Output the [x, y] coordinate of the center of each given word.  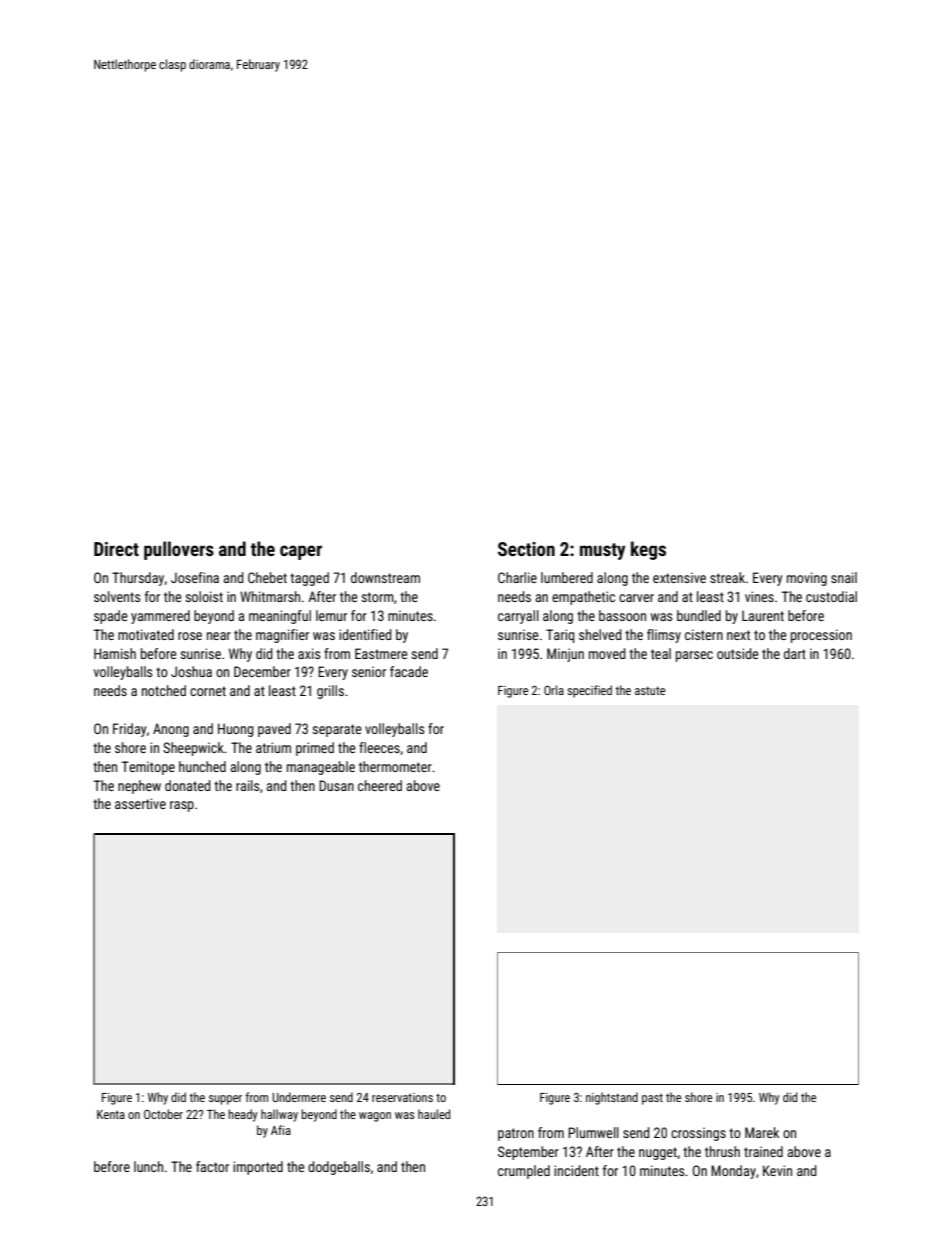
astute [650, 690]
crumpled [524, 1172]
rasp [182, 806]
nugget [658, 1153]
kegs [648, 550]
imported [258, 1168]
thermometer [395, 766]
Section [526, 549]
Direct [116, 549]
